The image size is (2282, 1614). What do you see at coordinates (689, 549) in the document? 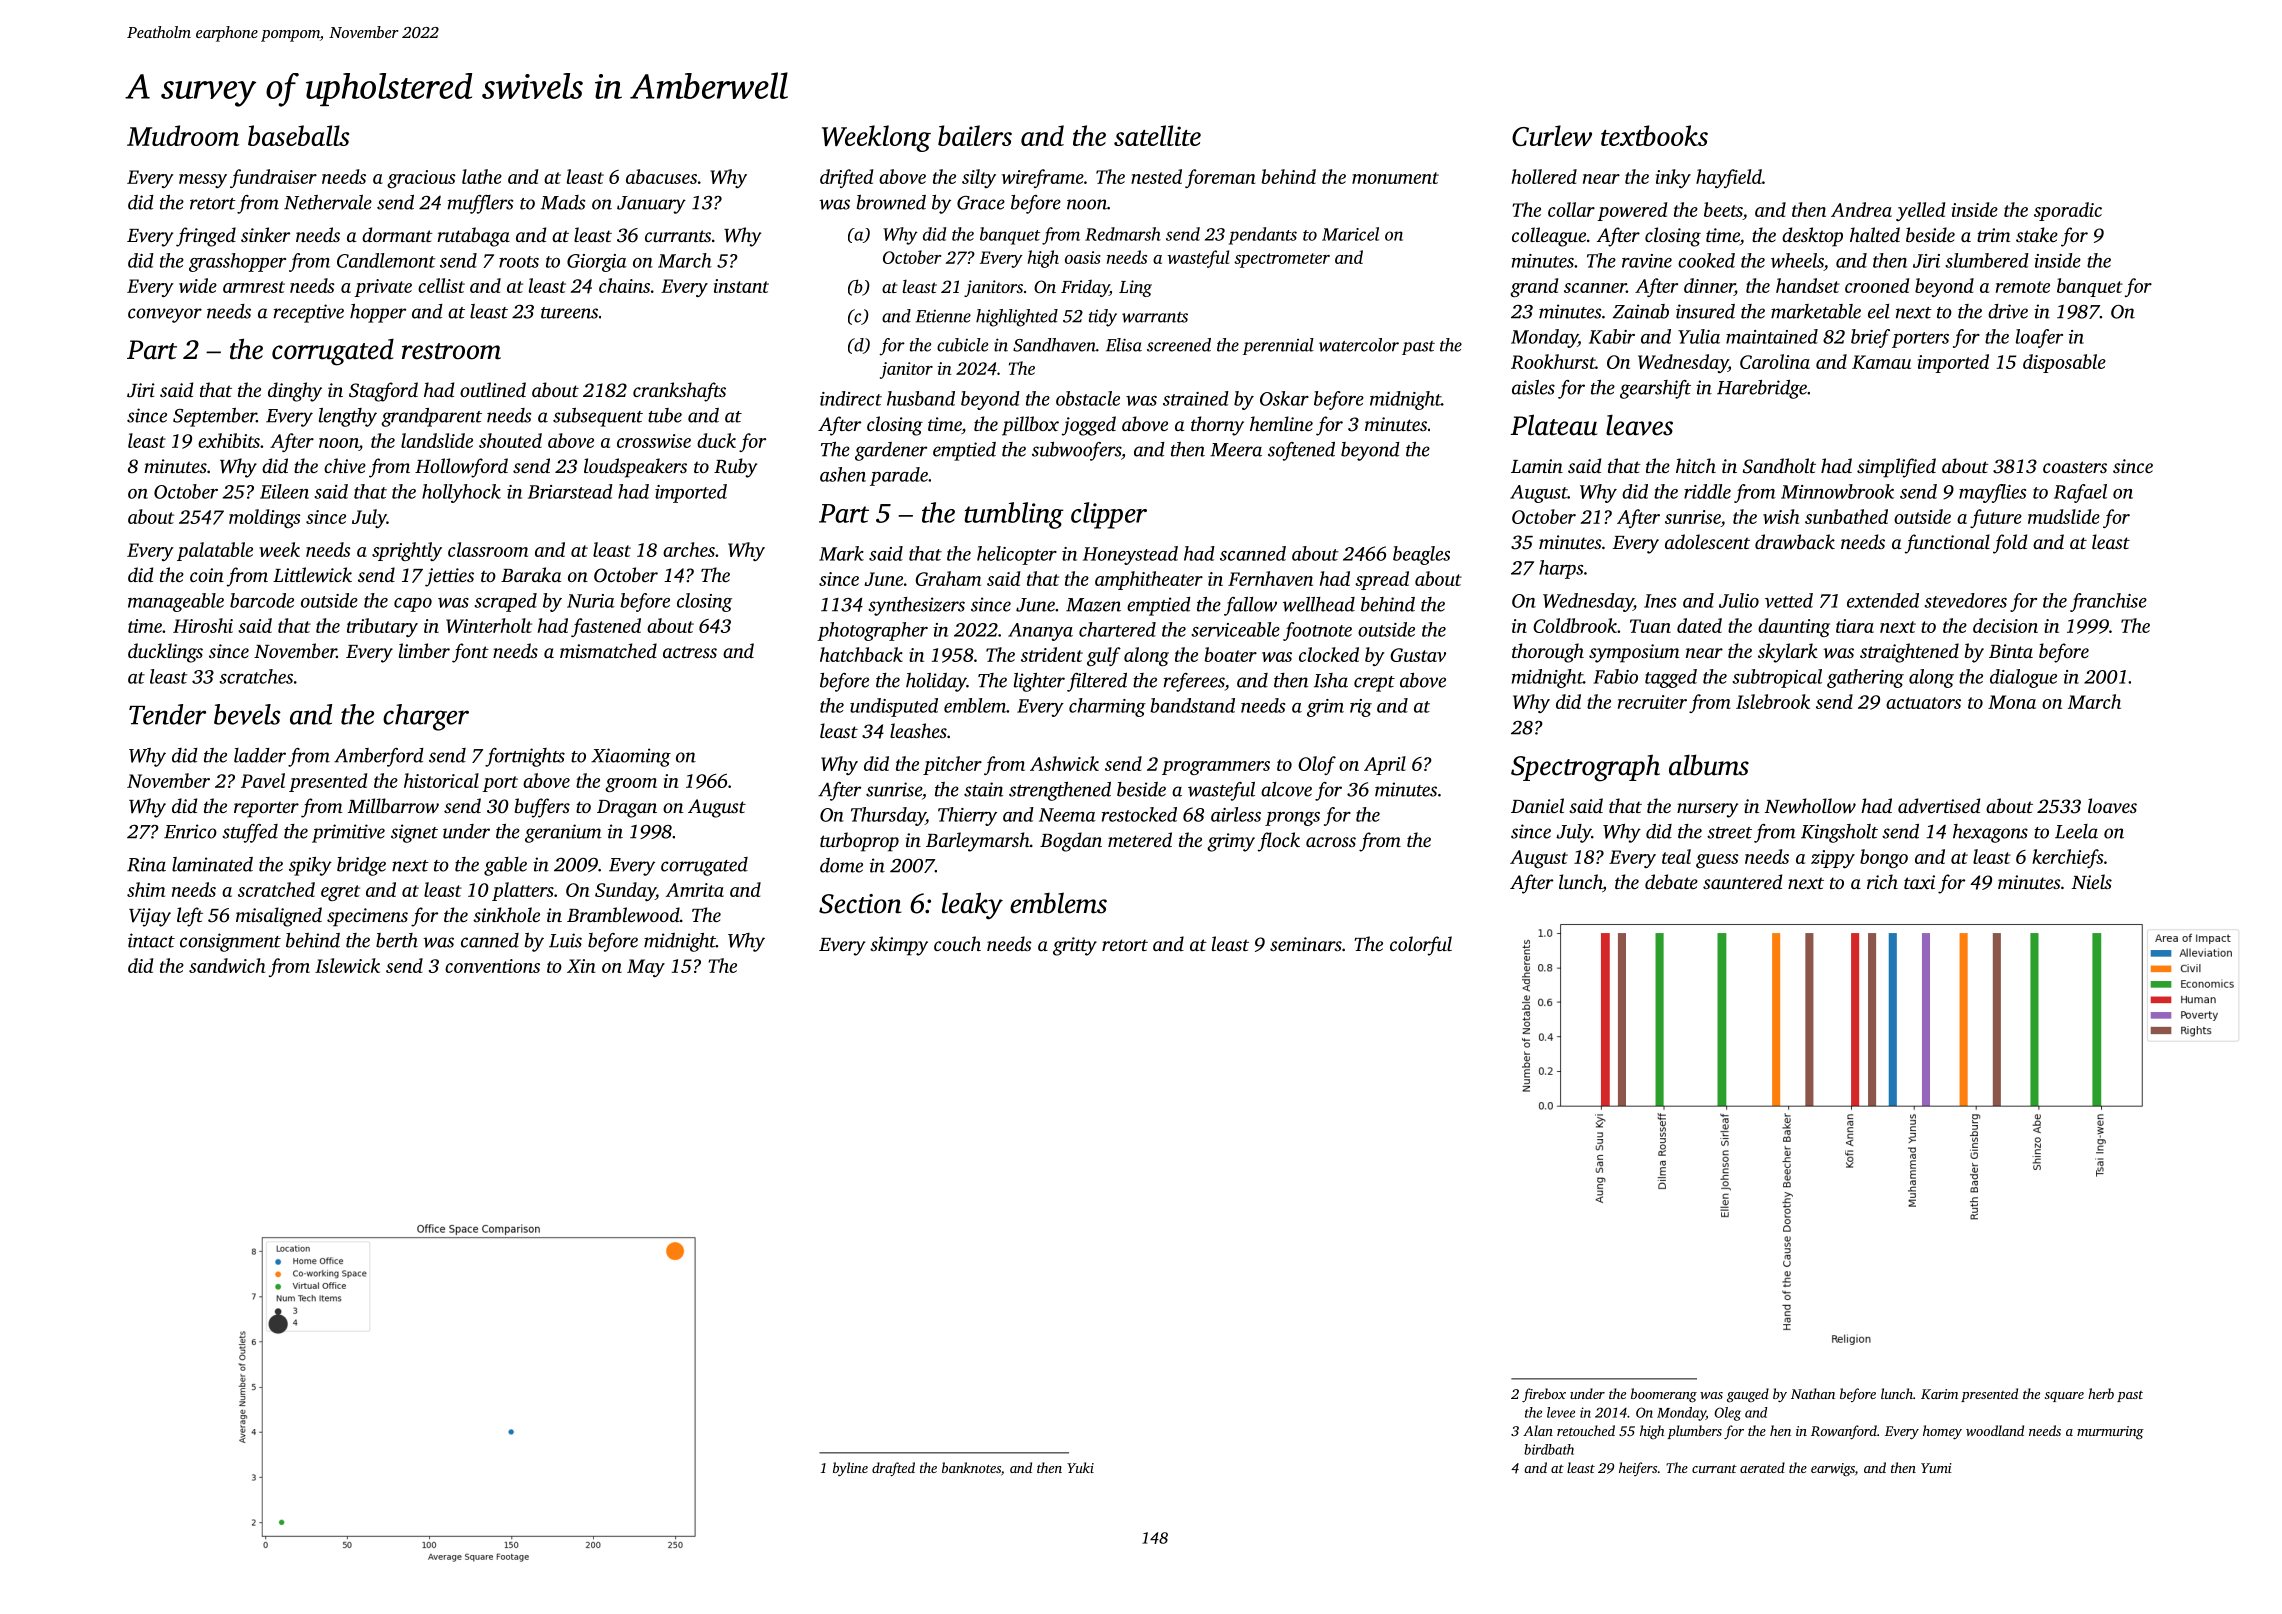
I see `arches` at bounding box center [689, 549].
